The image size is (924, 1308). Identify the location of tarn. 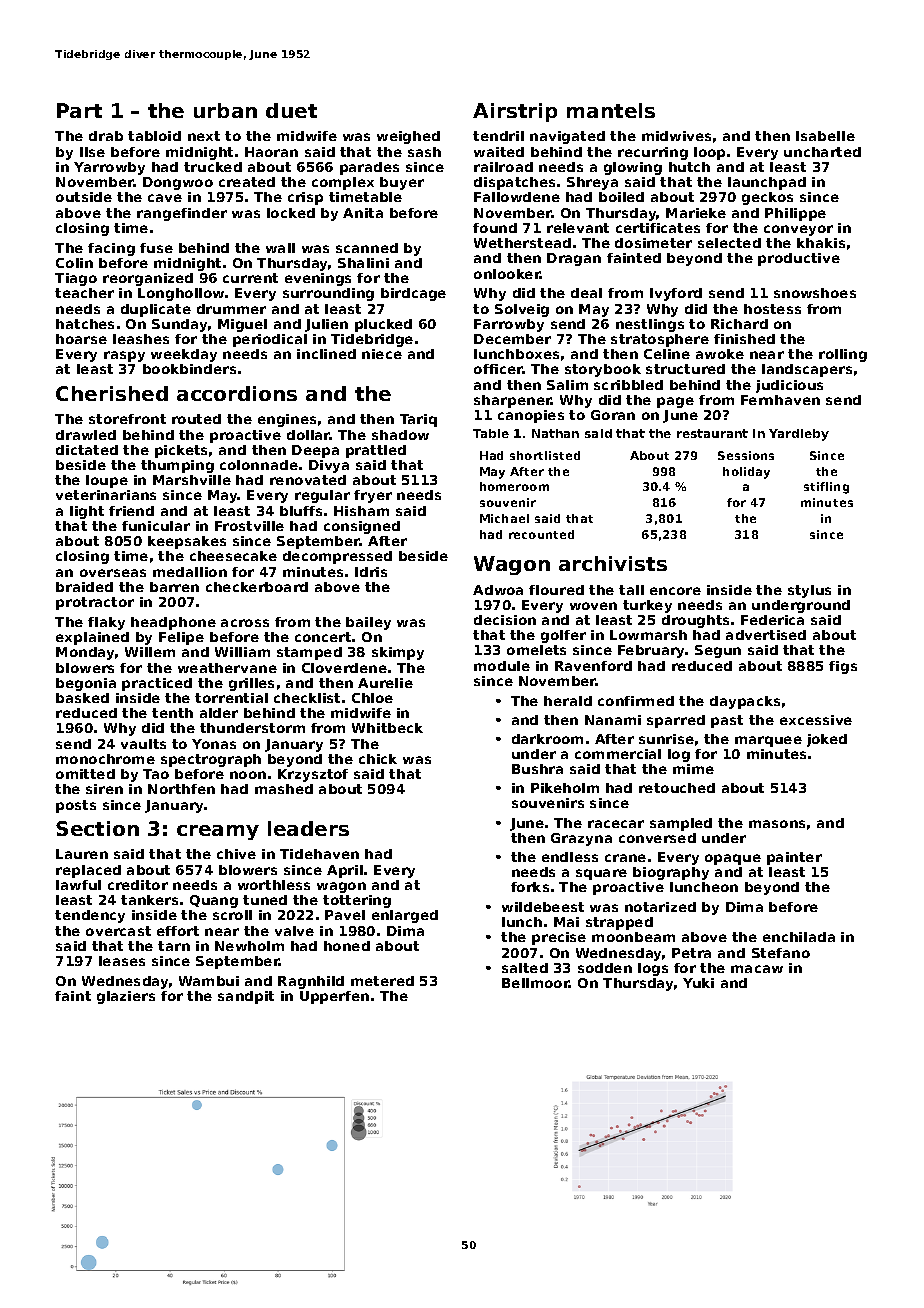
(174, 946).
